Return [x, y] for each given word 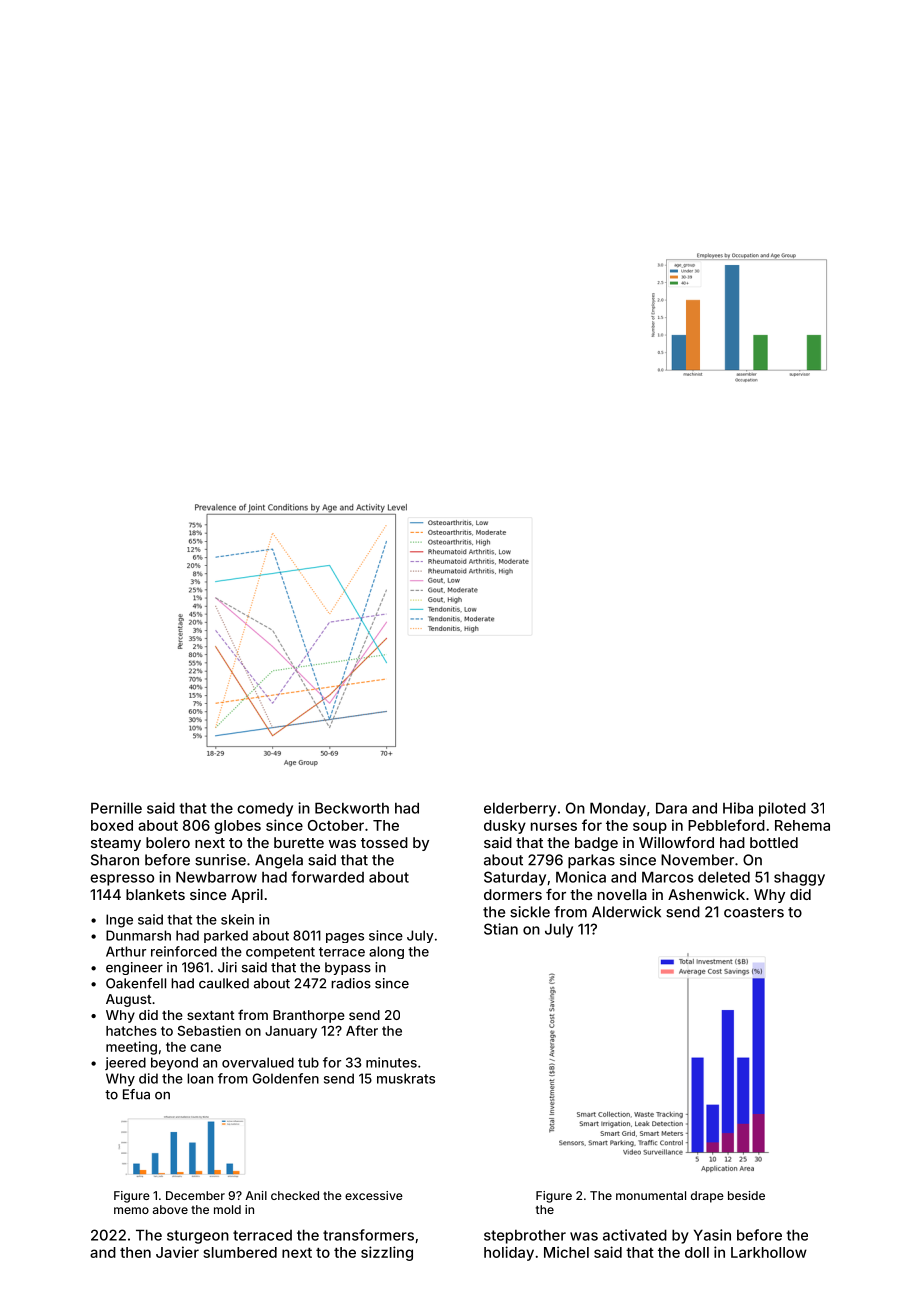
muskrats [406, 1078]
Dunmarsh [138, 935]
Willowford [676, 842]
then [135, 1252]
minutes [391, 1062]
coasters [754, 912]
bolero [168, 842]
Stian [501, 929]
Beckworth [352, 808]
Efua [136, 1094]
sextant [210, 1015]
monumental [651, 1195]
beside [746, 1195]
